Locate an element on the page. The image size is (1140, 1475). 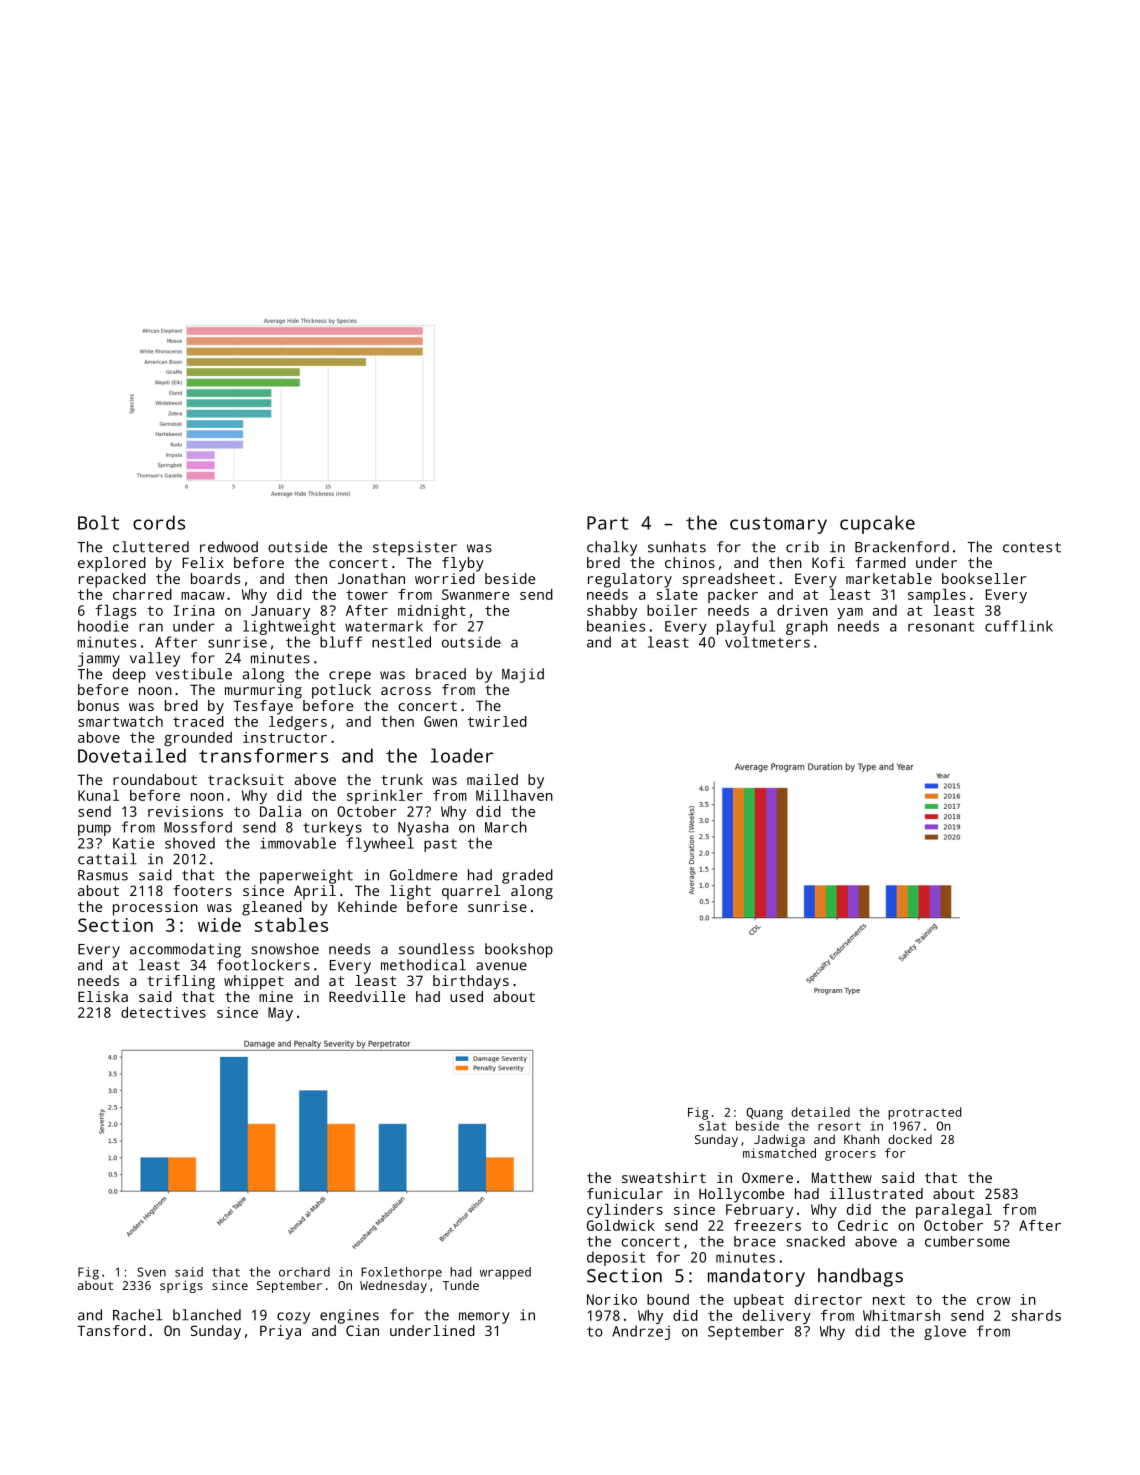
stables is located at coordinates (291, 925).
